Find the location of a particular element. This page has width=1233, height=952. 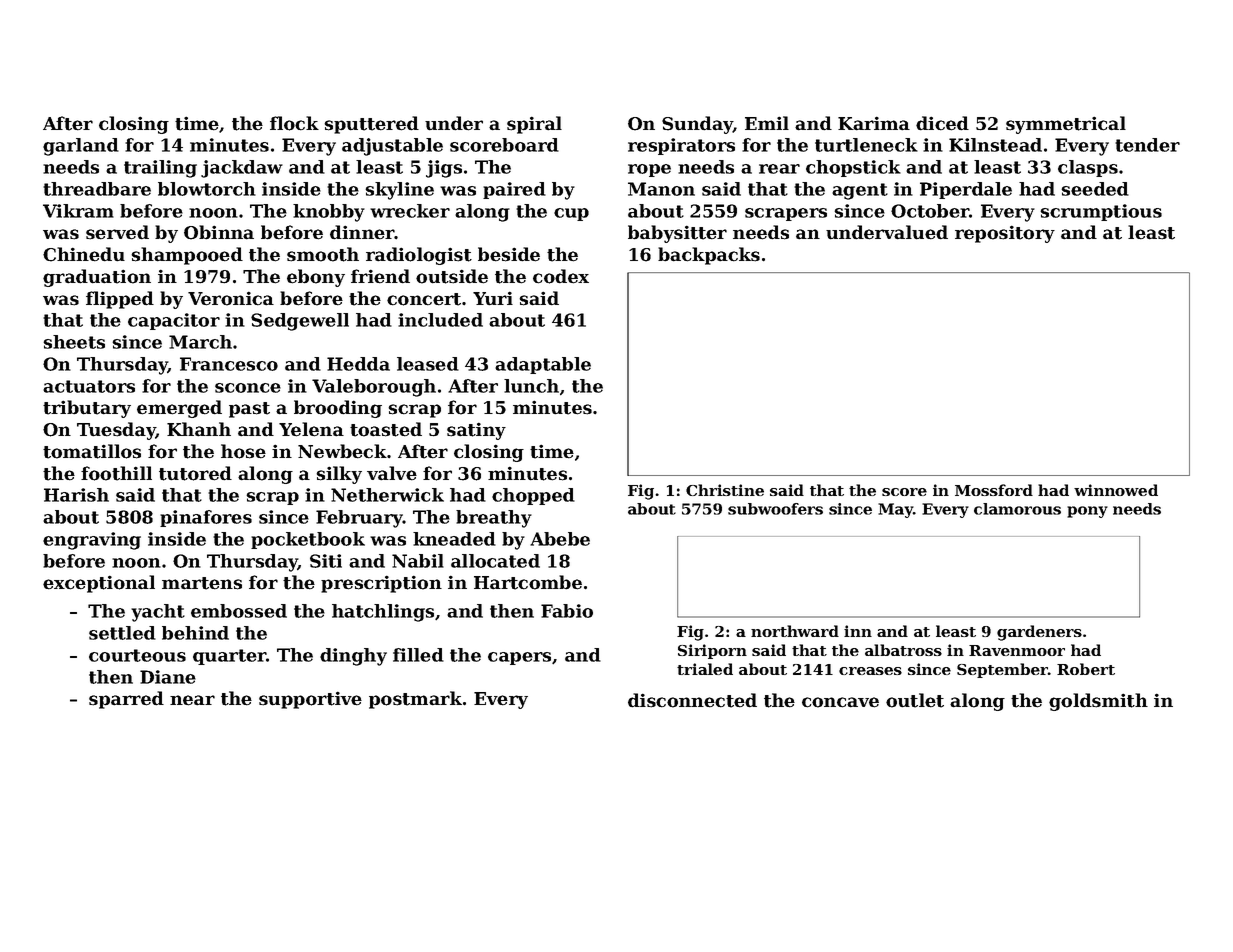

included is located at coordinates (440, 320).
